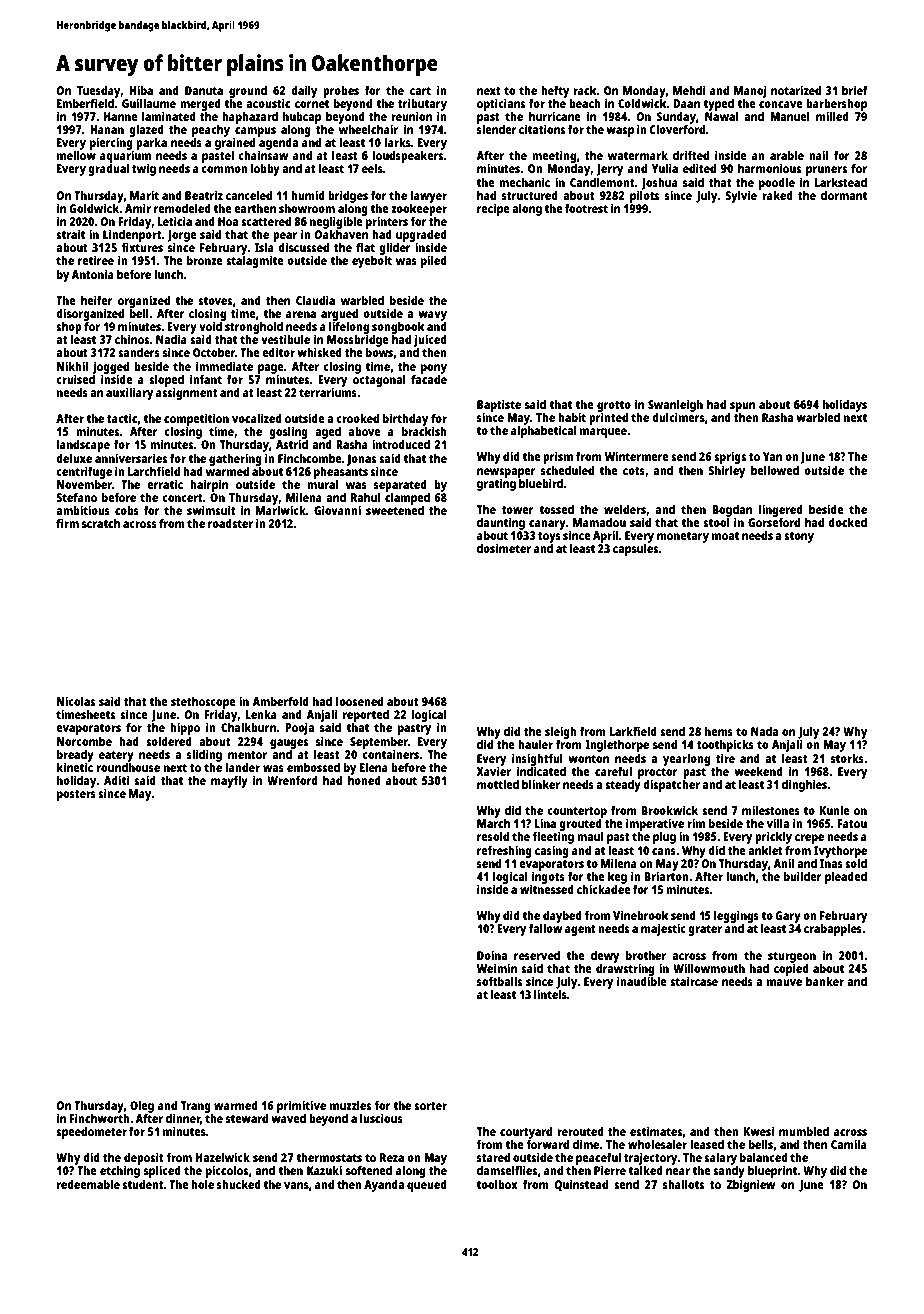  I want to click on Baptiste, so click(499, 405).
